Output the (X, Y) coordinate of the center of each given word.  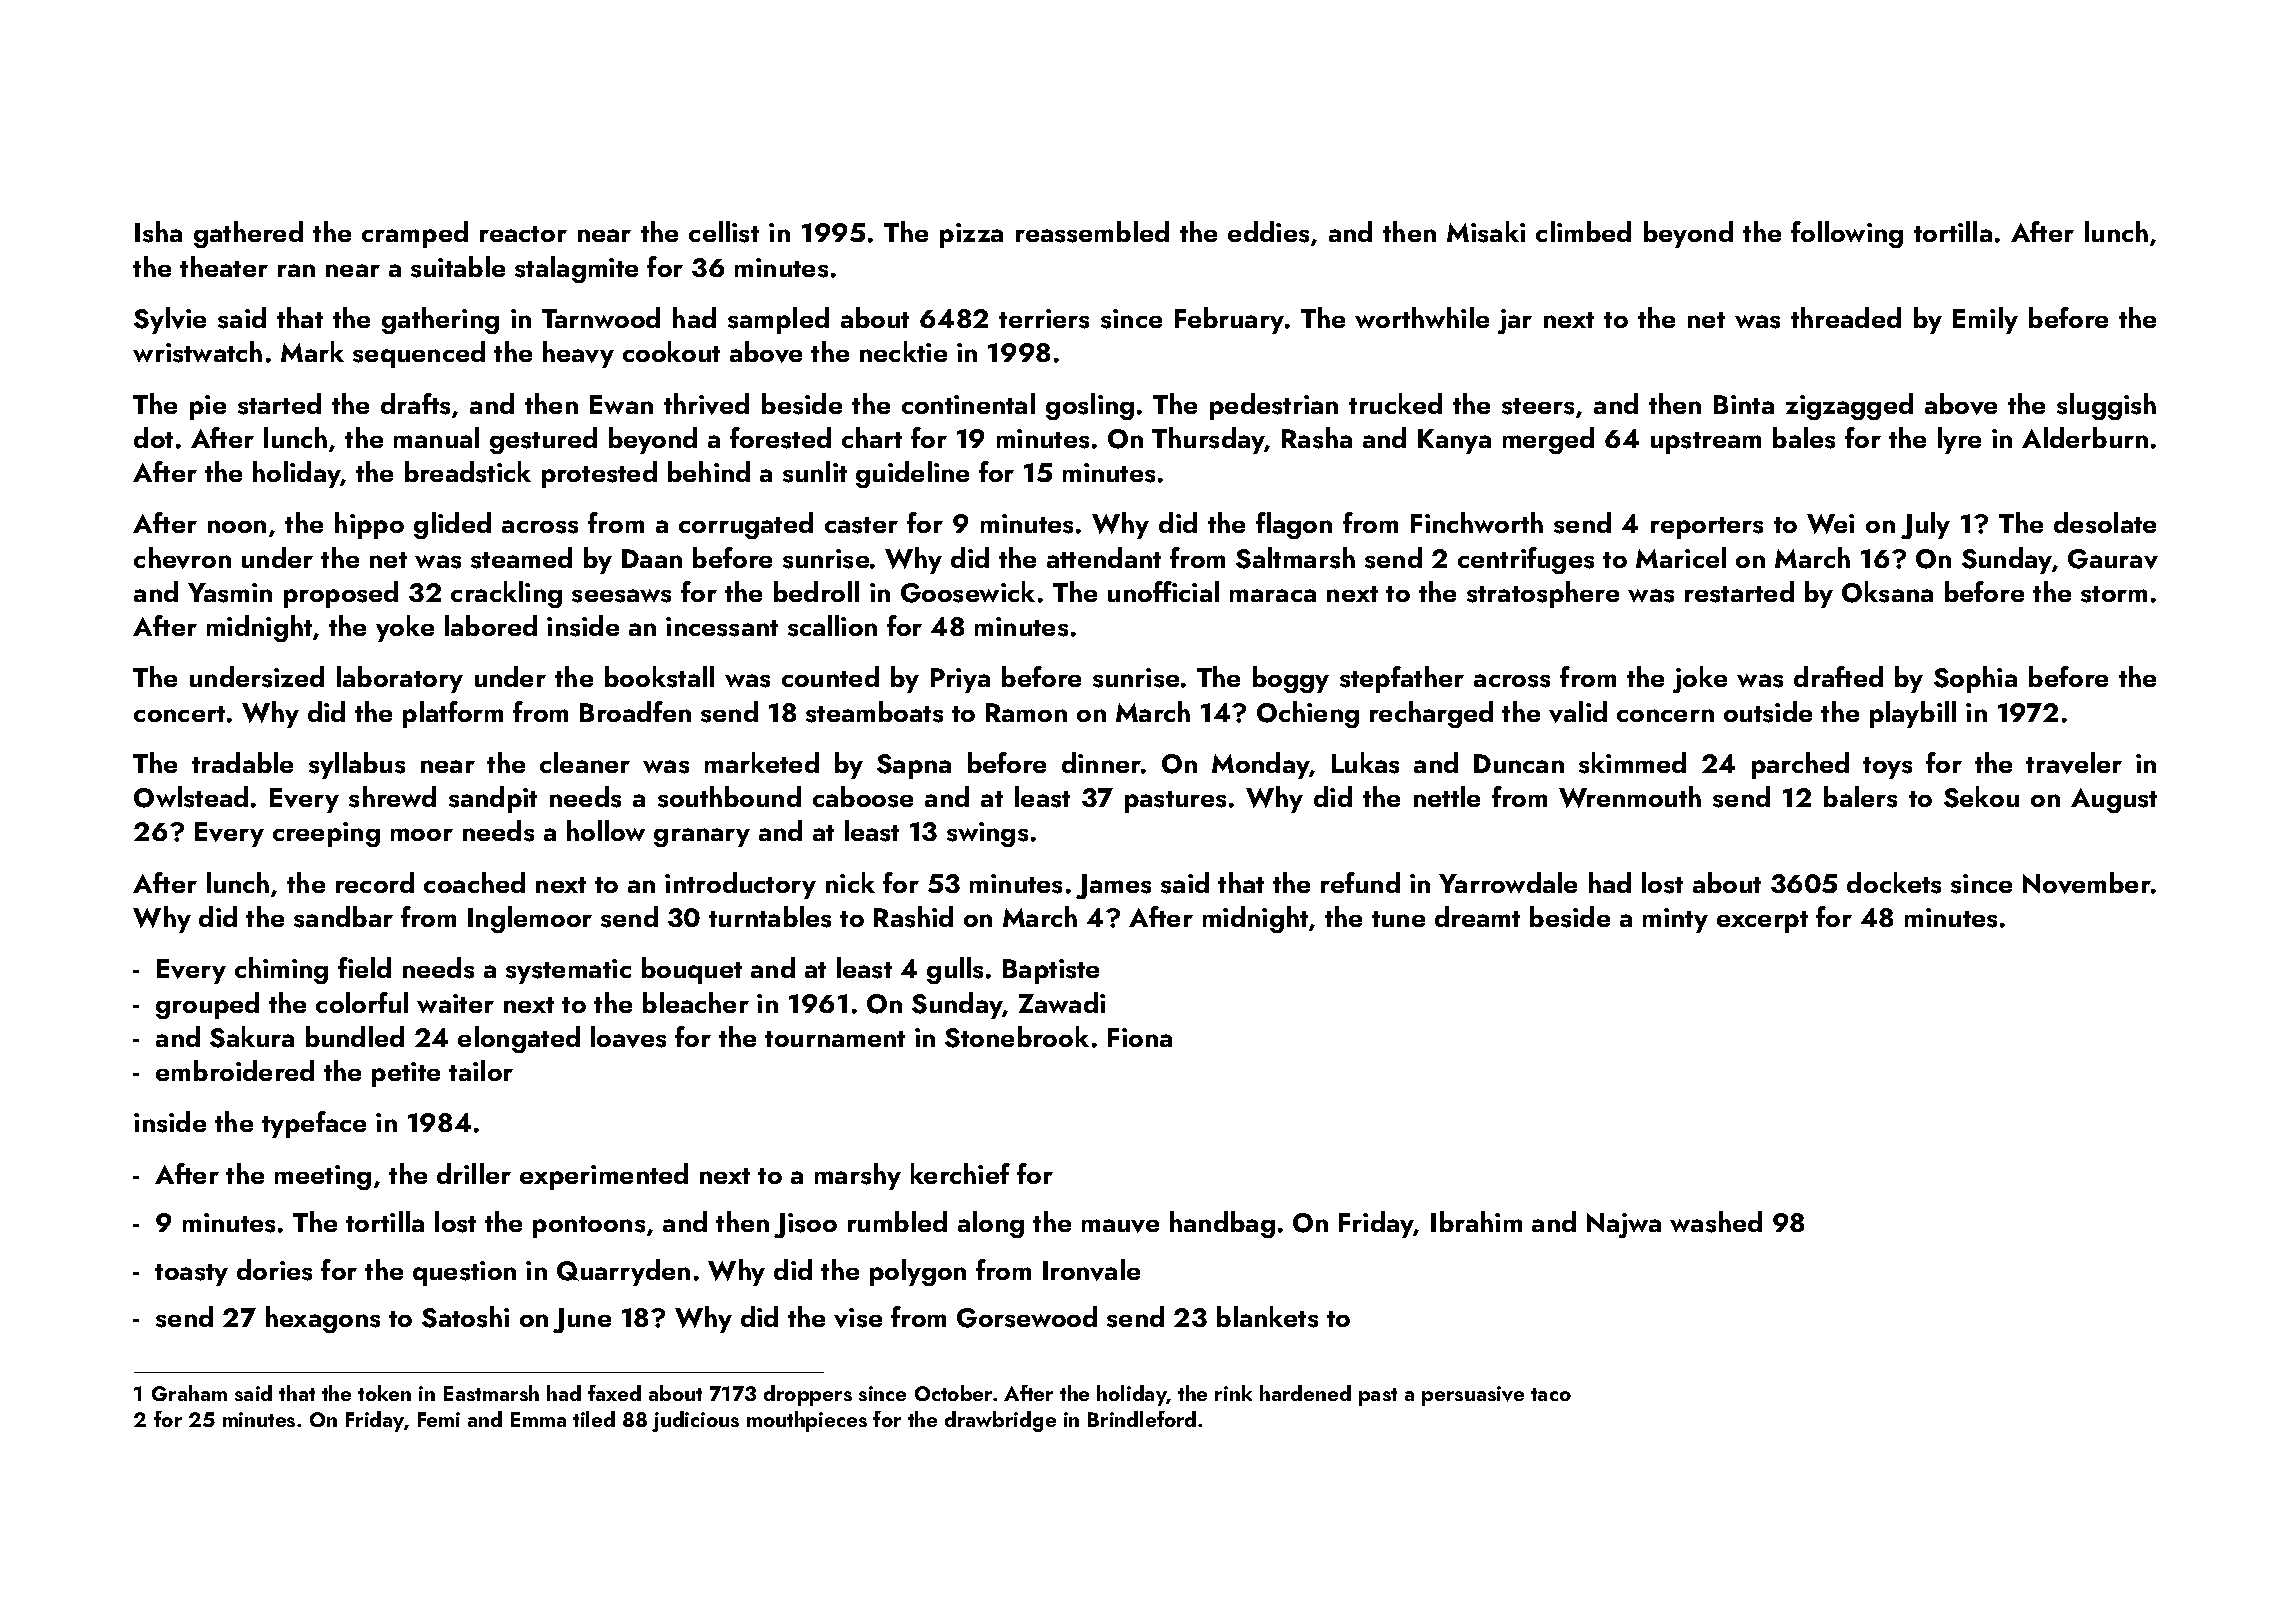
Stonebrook (1017, 1037)
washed (1716, 1222)
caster (861, 525)
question (464, 1273)
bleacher (696, 1002)
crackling (506, 594)
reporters (1707, 528)
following (1847, 234)
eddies (1268, 232)
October (953, 1393)
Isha (158, 232)
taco (1551, 1394)
